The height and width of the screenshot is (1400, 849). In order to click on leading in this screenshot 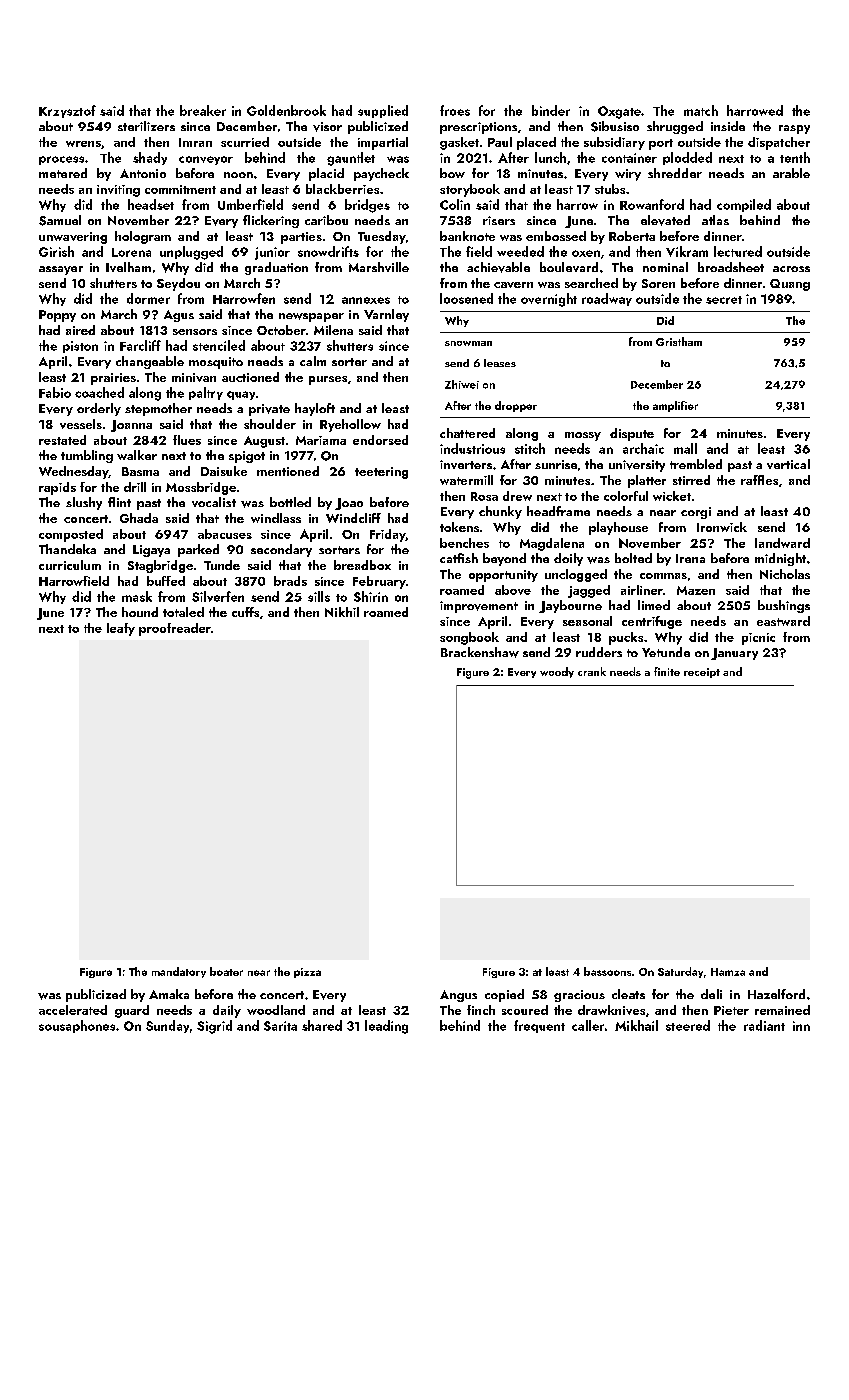, I will do `click(386, 1027)`.
